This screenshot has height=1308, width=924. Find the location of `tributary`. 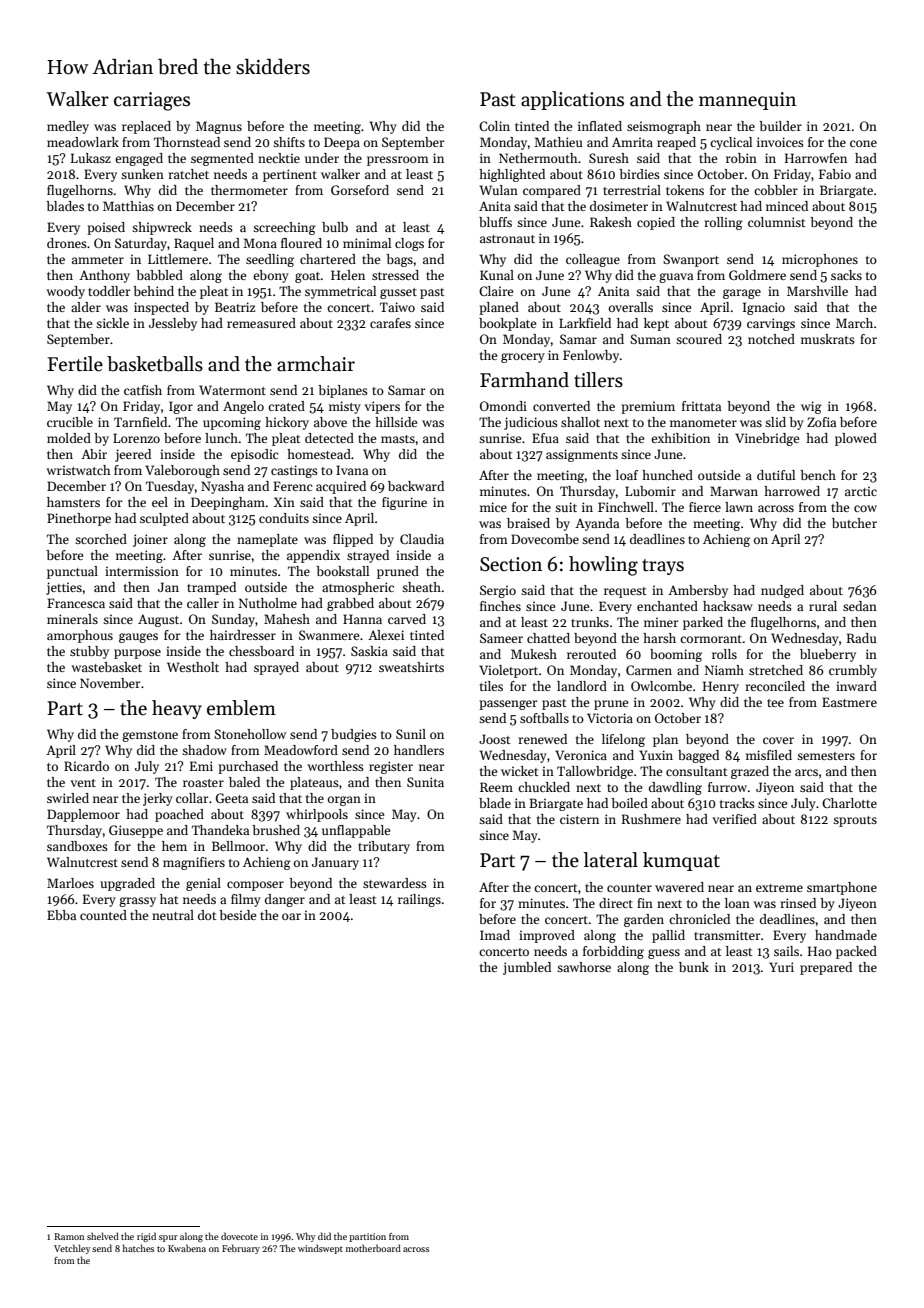

tributary is located at coordinates (384, 847).
